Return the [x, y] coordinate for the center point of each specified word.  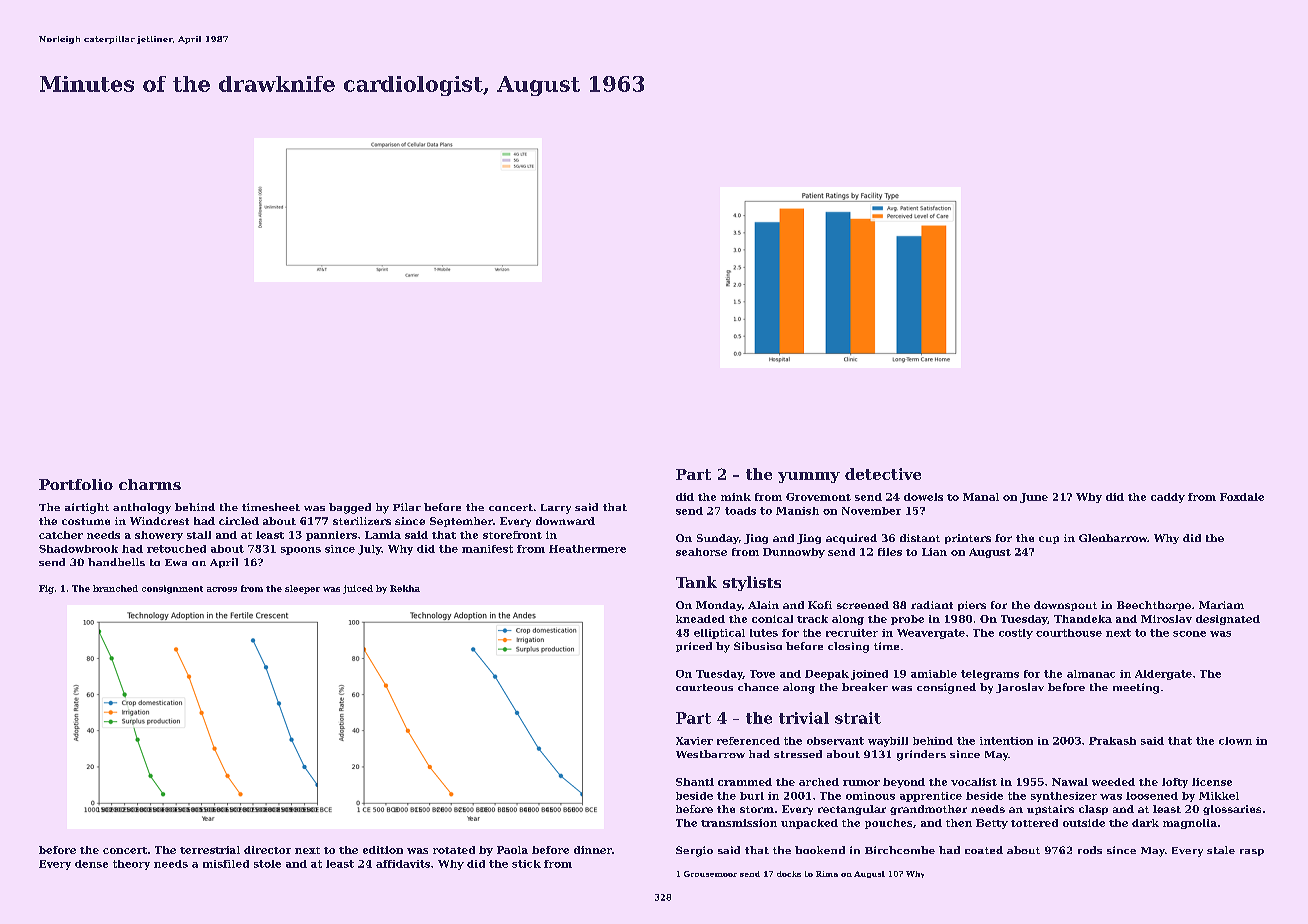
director [267, 850]
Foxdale [1242, 497]
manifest [487, 549]
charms [150, 484]
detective [883, 474]
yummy [809, 477]
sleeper [302, 589]
